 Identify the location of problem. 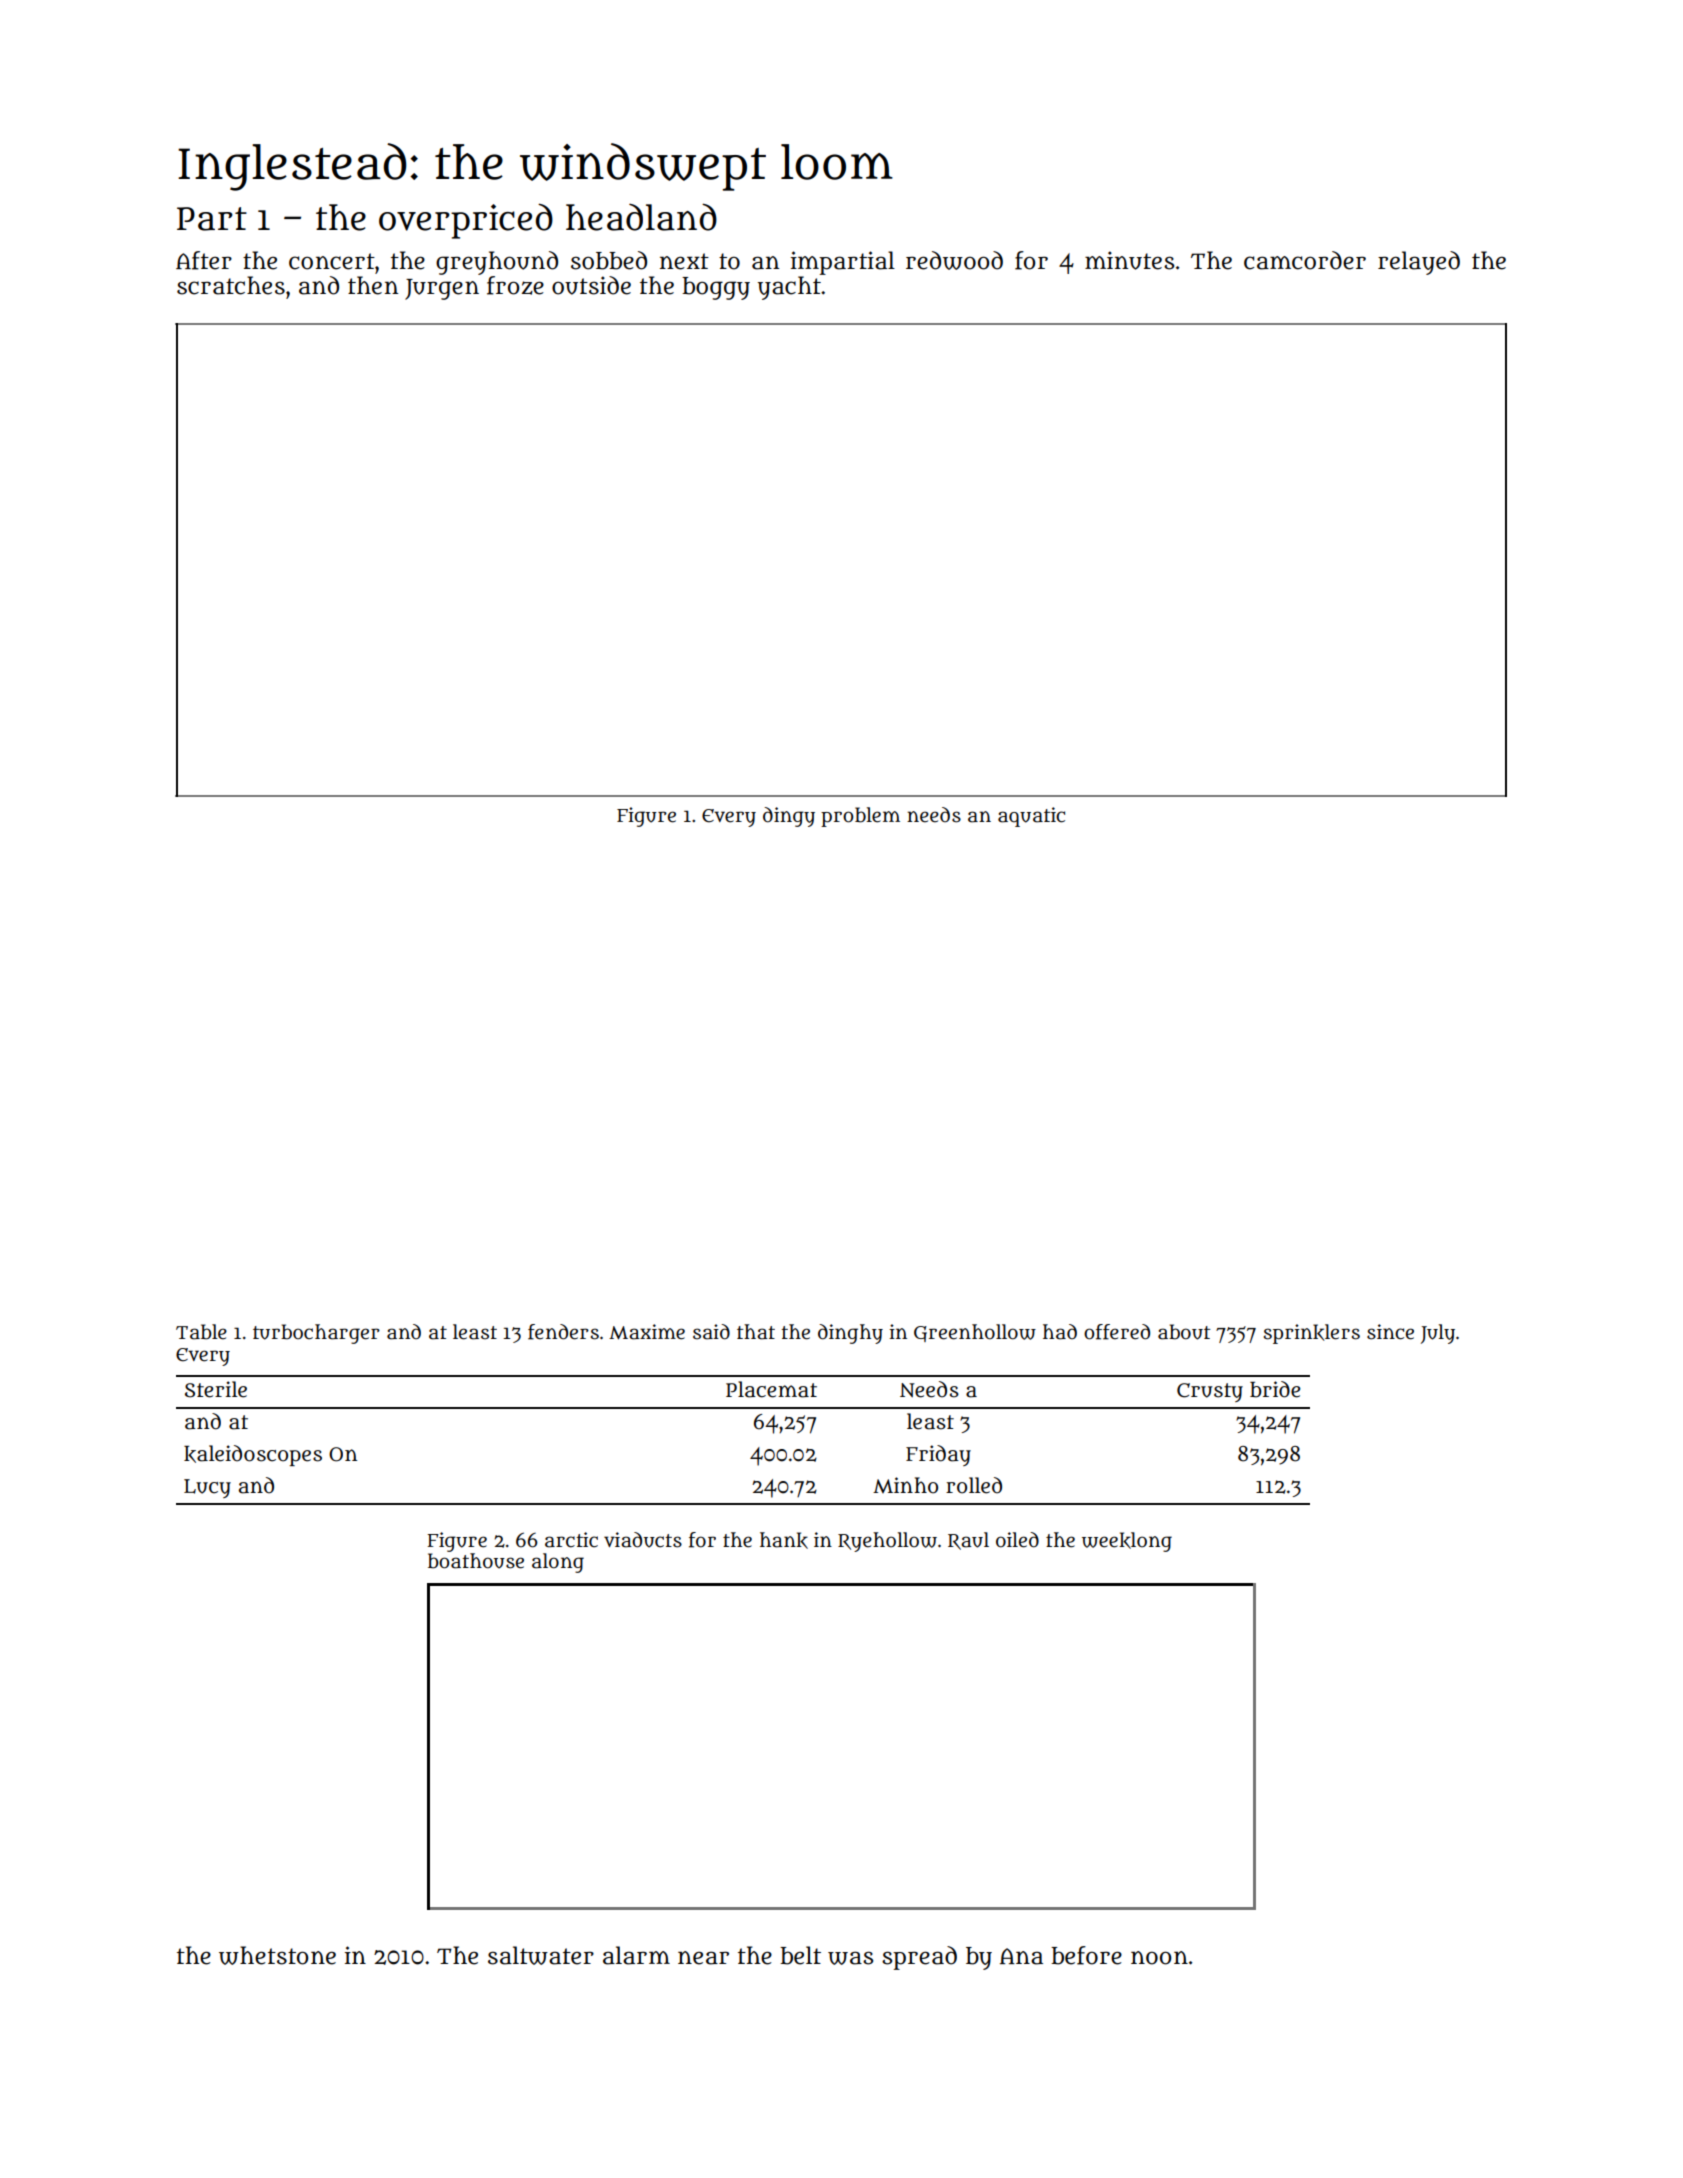
(860, 817).
